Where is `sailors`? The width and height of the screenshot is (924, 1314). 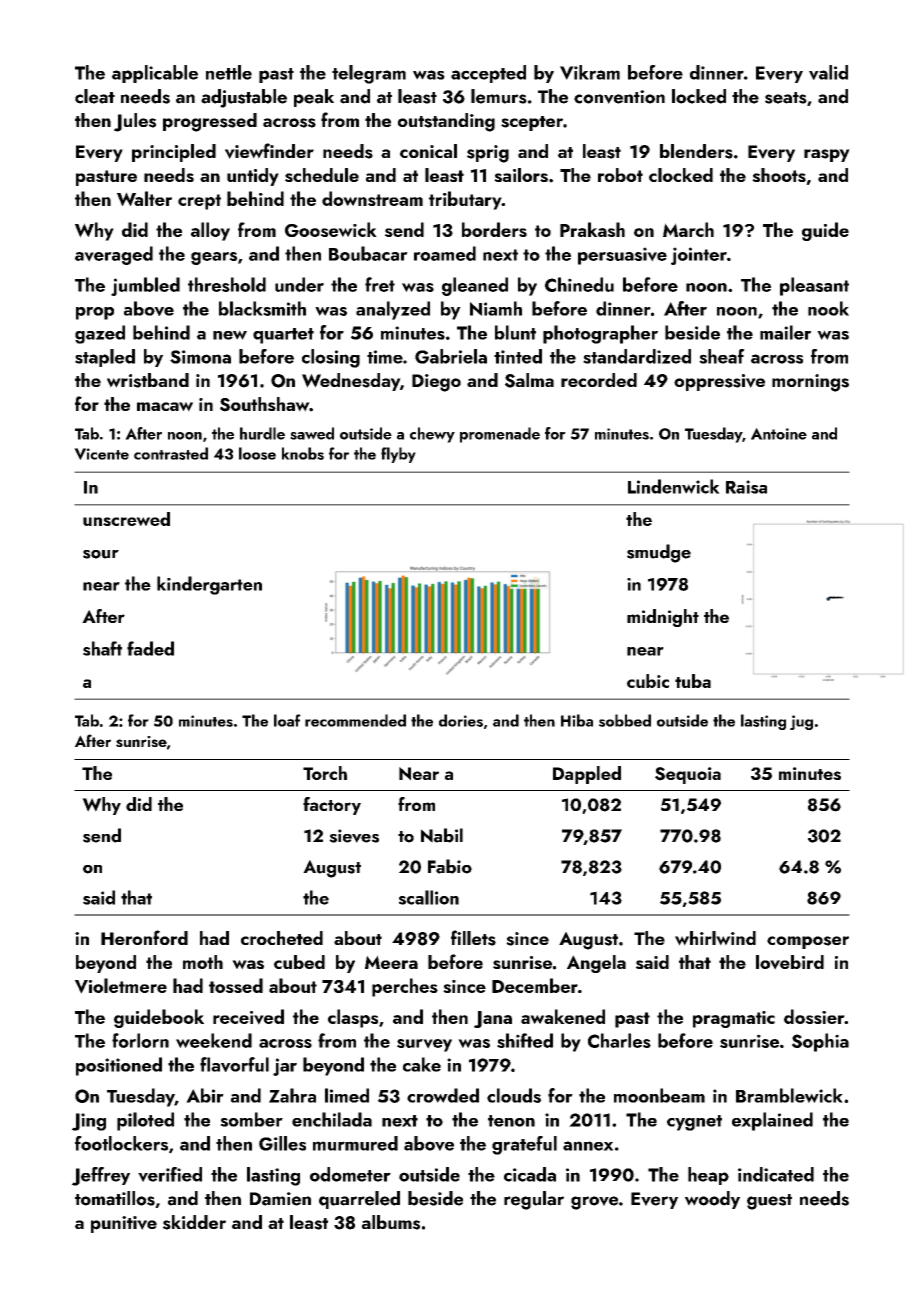
sailors is located at coordinates (521, 175).
